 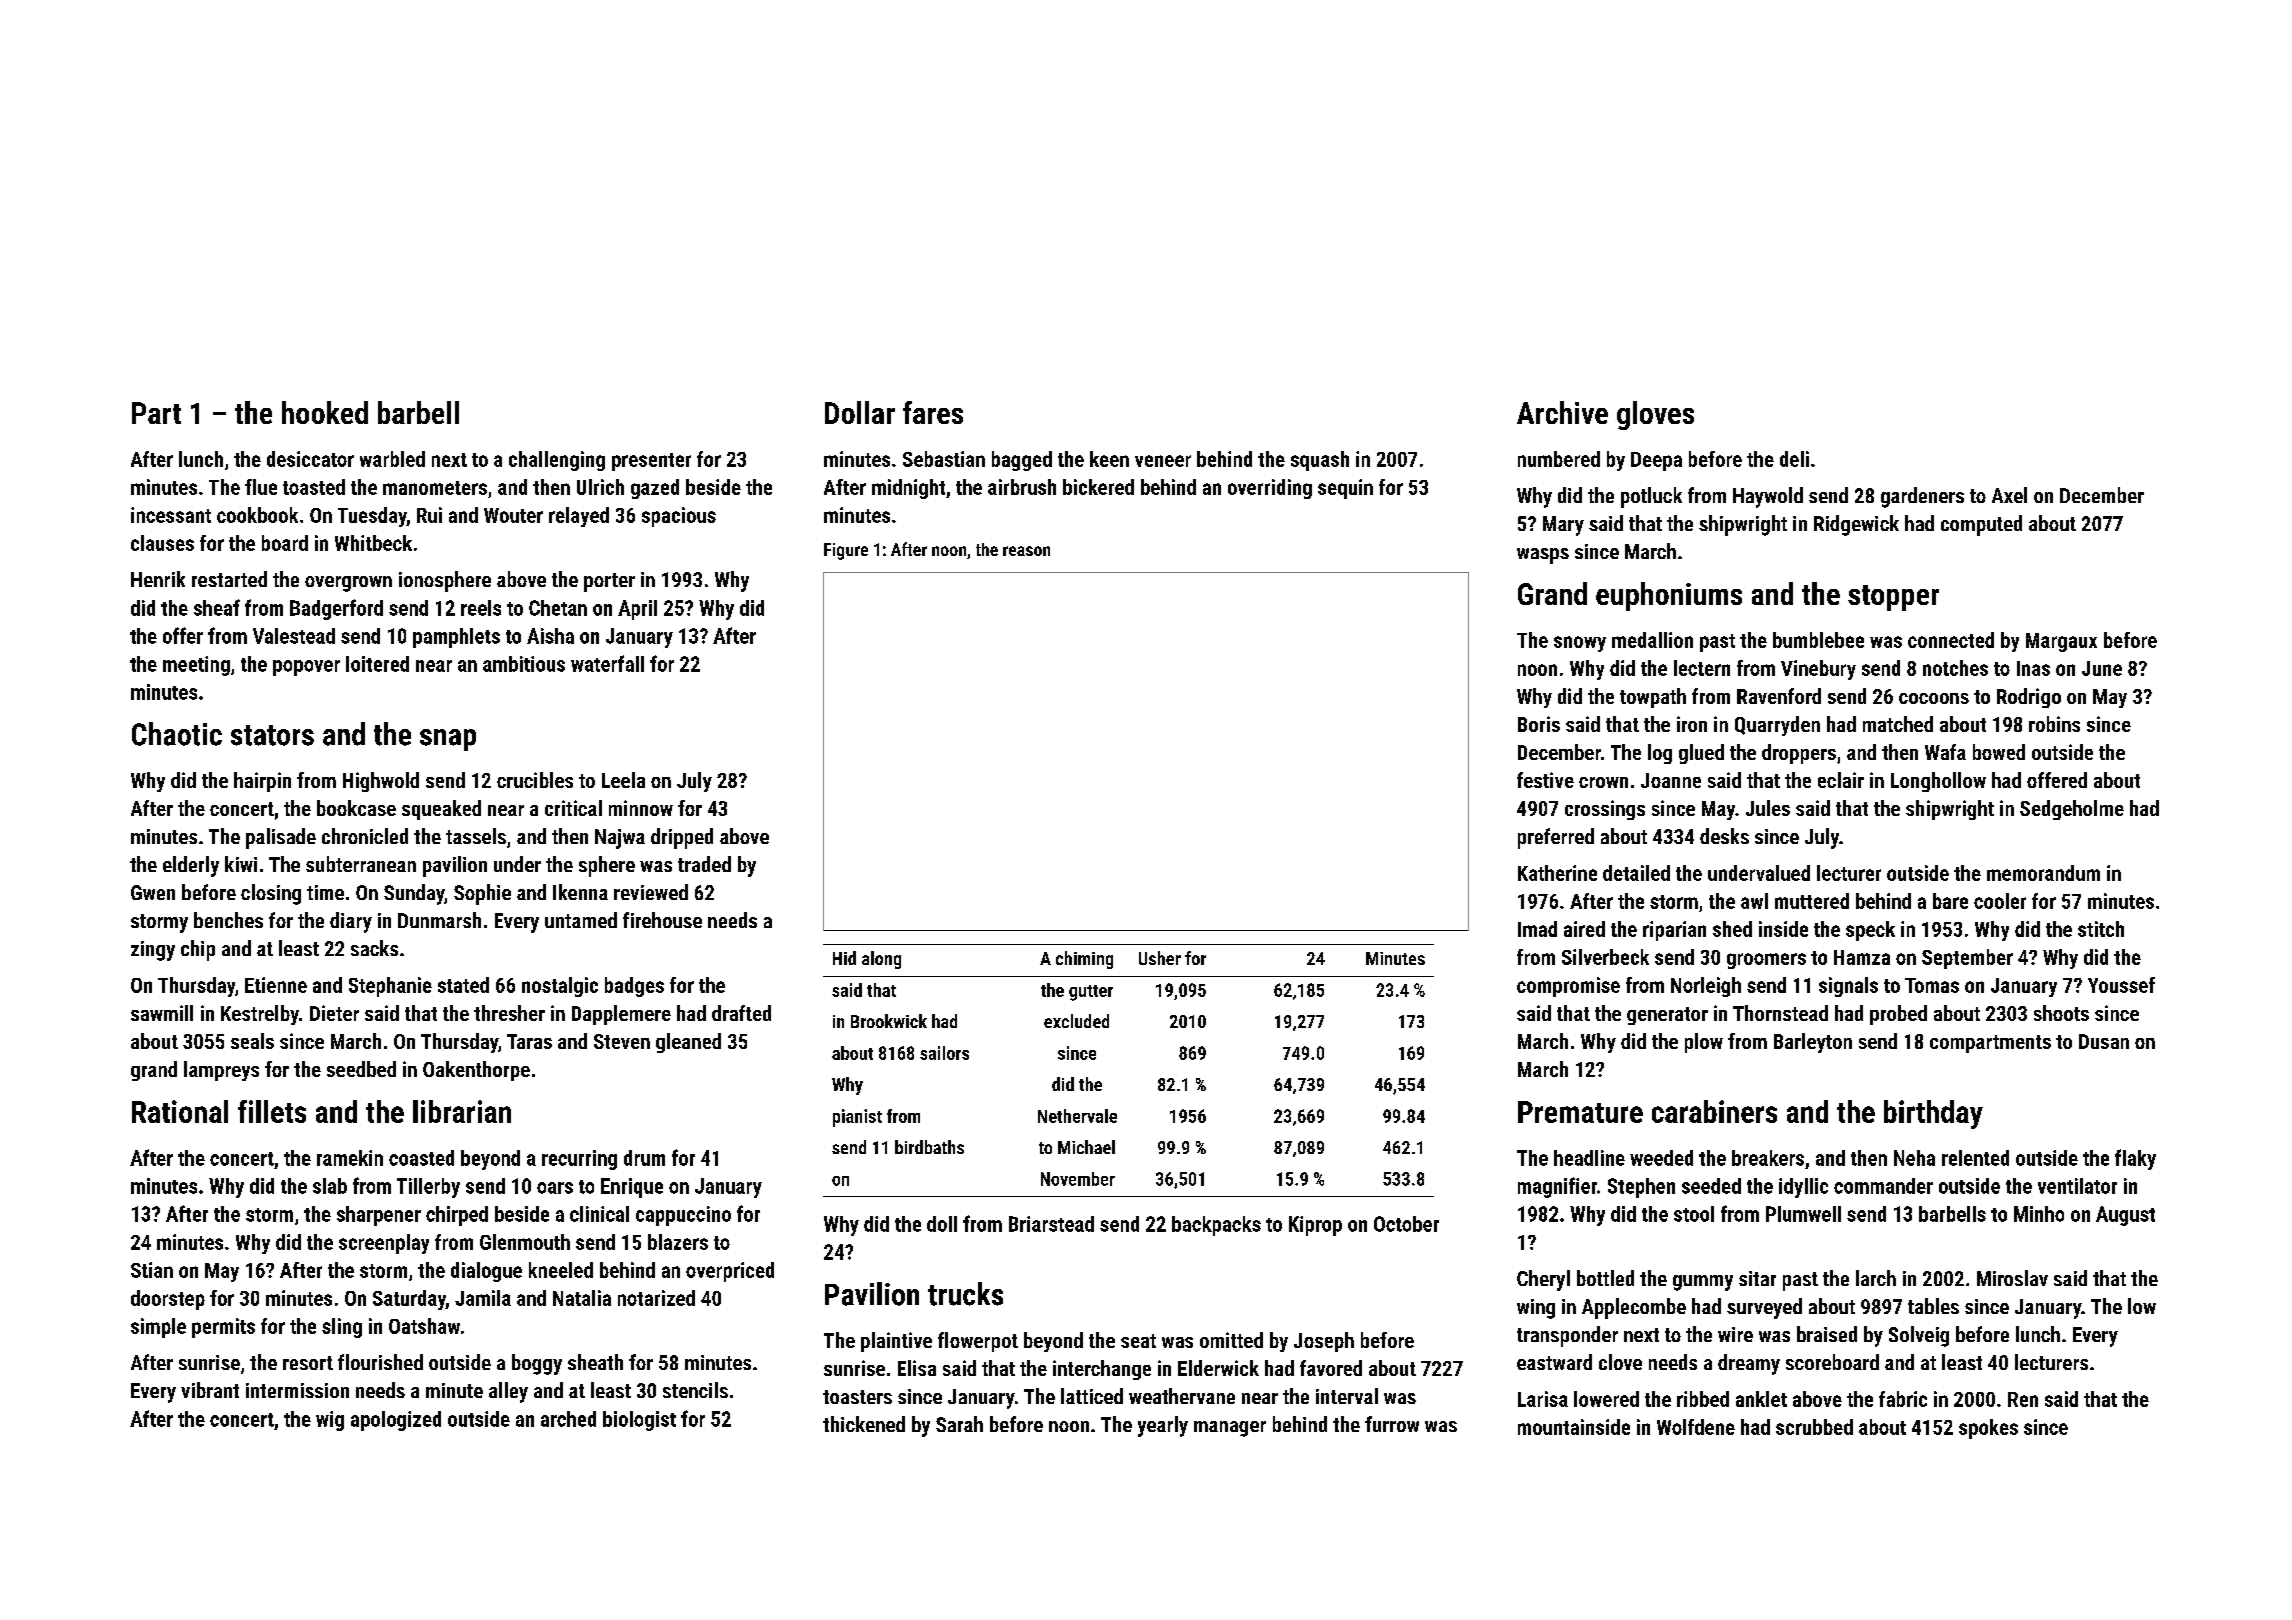 What do you see at coordinates (2061, 642) in the document?
I see `Margaux` at bounding box center [2061, 642].
